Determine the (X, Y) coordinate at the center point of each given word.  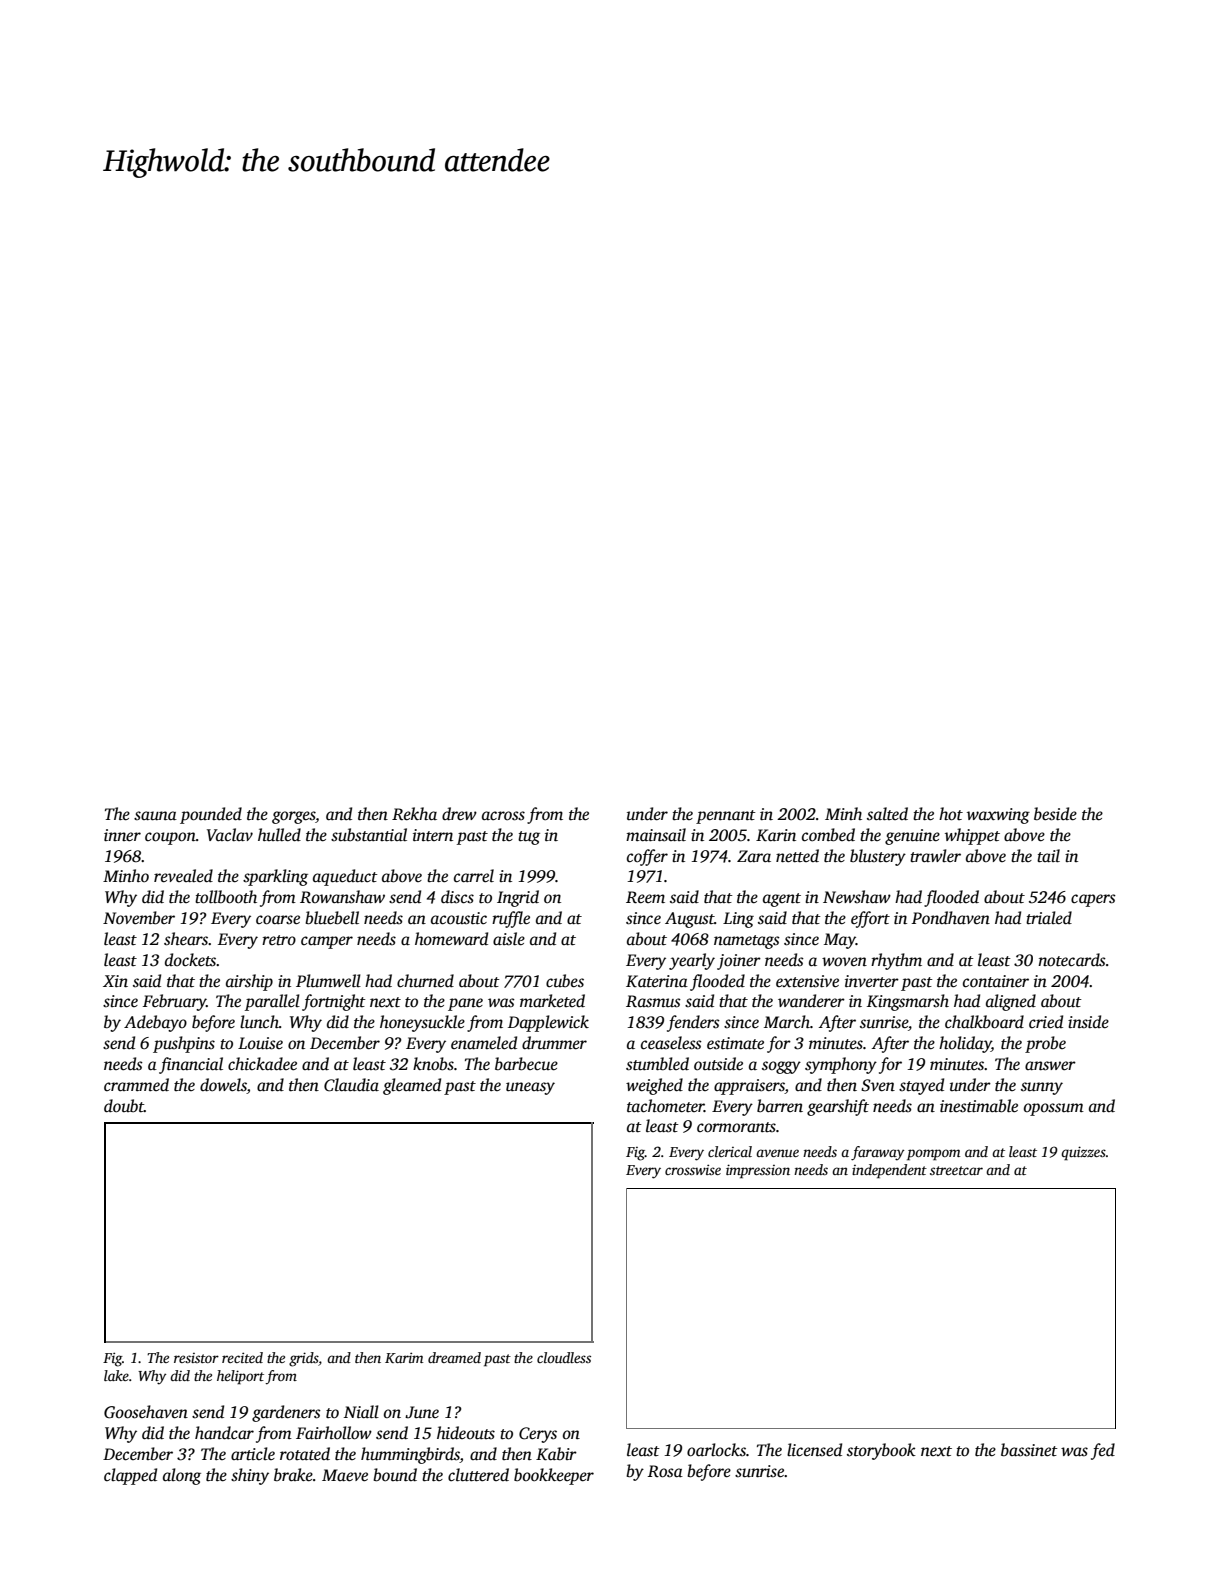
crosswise (693, 1169)
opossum (1054, 1109)
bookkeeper (554, 1476)
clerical (730, 1151)
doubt (124, 1106)
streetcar (956, 1170)
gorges (294, 817)
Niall (361, 1412)
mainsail (656, 835)
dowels (223, 1085)
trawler (935, 856)
